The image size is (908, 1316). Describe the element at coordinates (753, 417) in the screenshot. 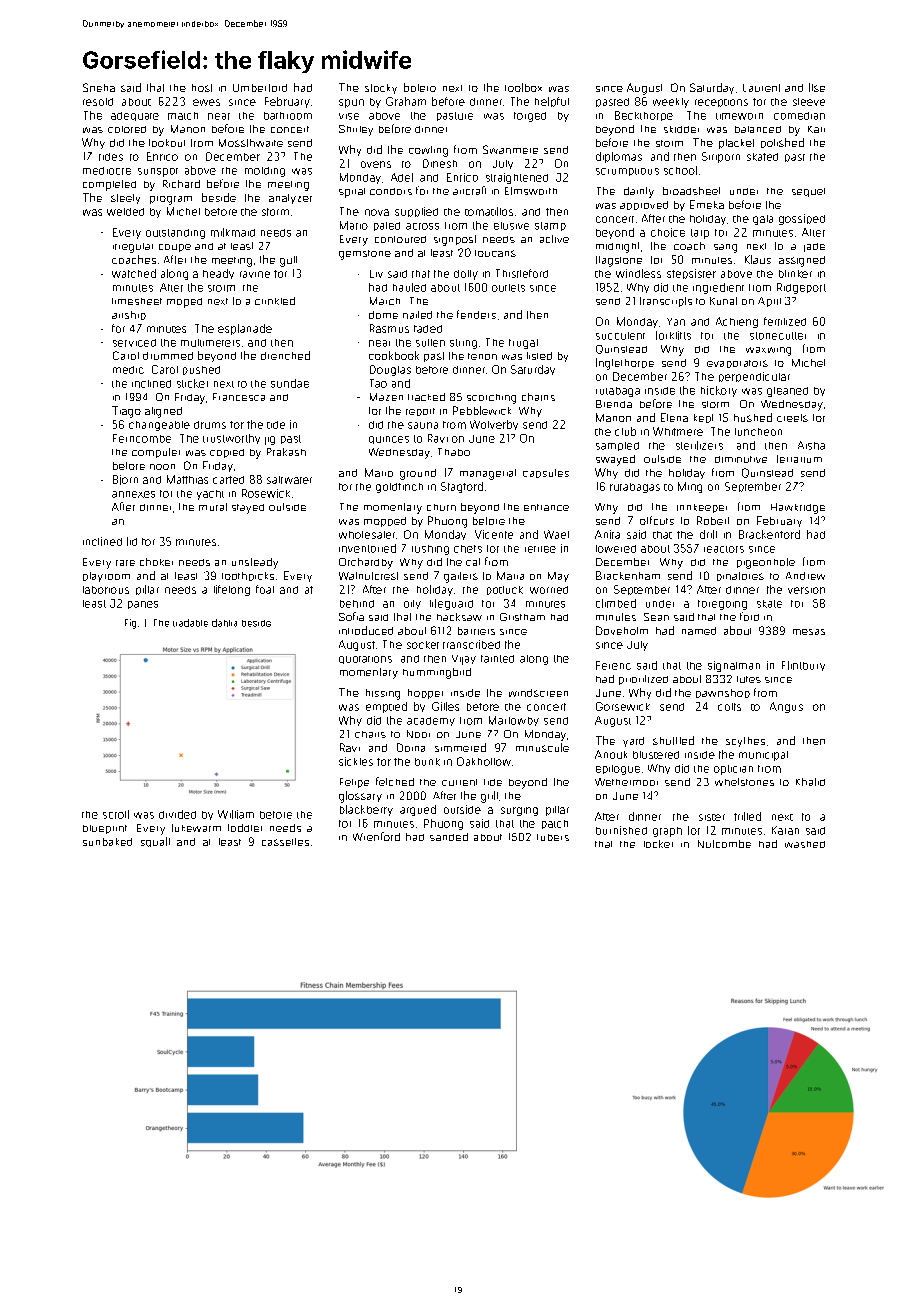

I see `hushed` at that location.
